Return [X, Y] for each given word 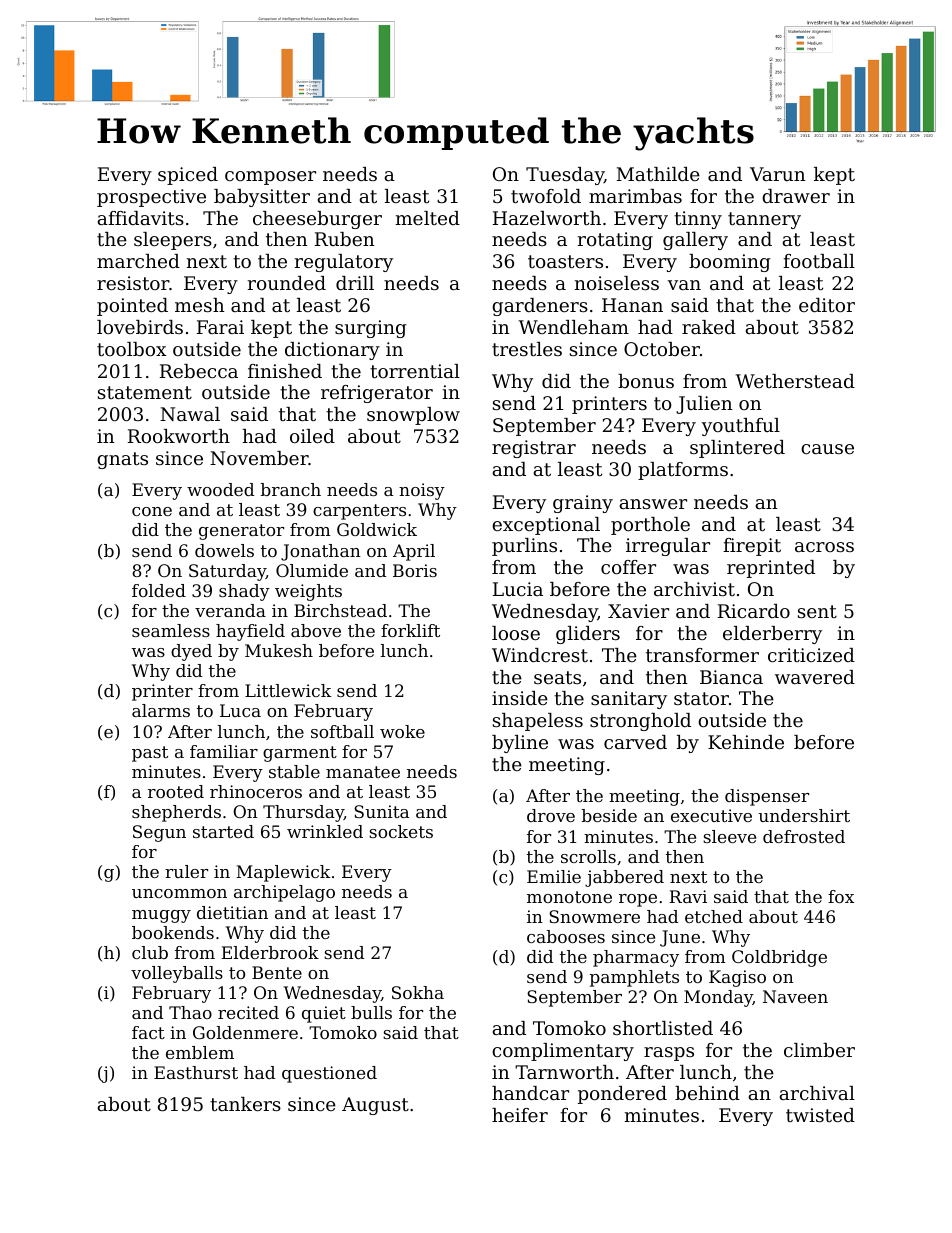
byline [520, 744]
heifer [520, 1115]
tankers [245, 1104]
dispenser [767, 797]
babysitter [262, 198]
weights [308, 592]
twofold [546, 196]
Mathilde [658, 174]
